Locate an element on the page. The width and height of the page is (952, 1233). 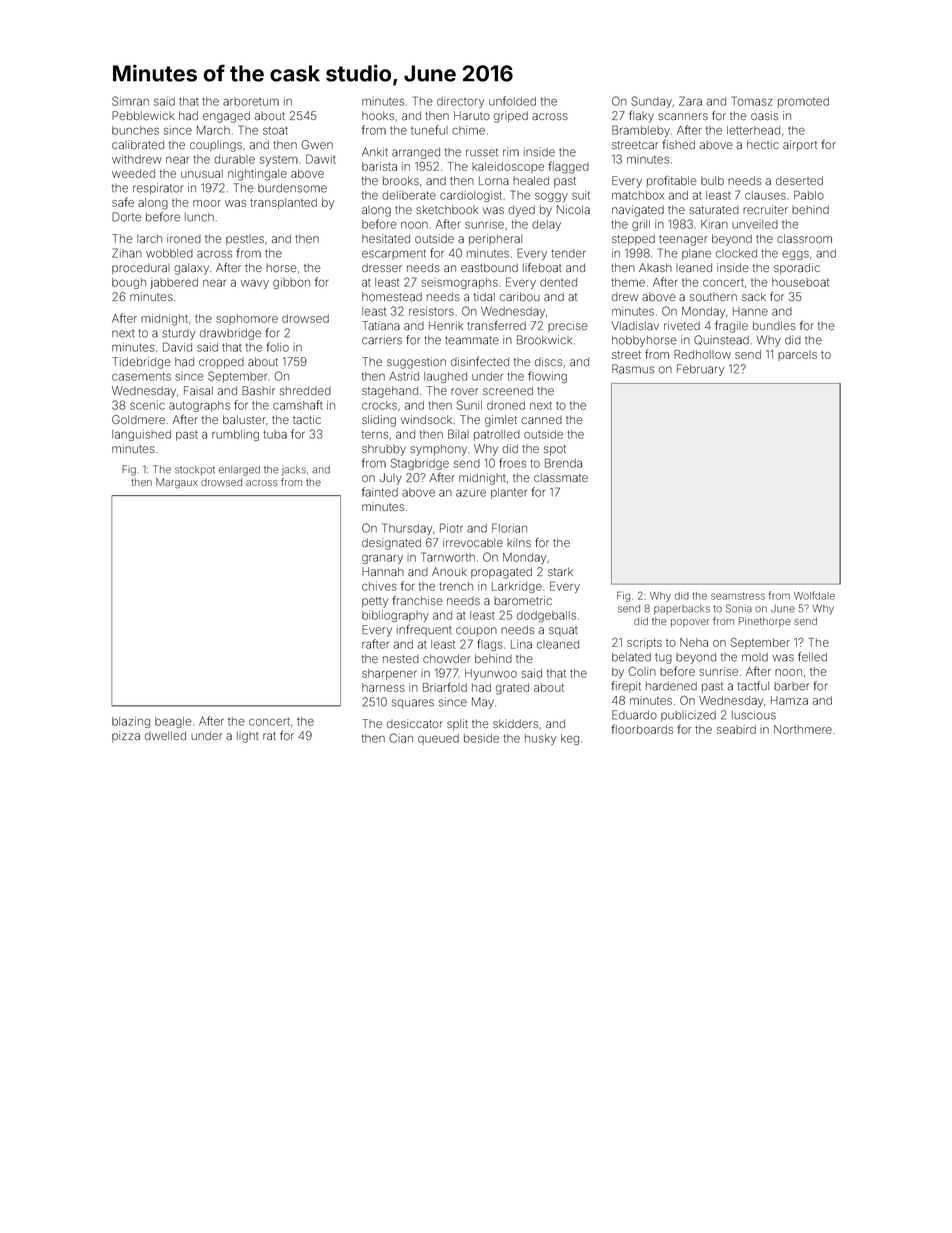
dwelled is located at coordinates (165, 736).
